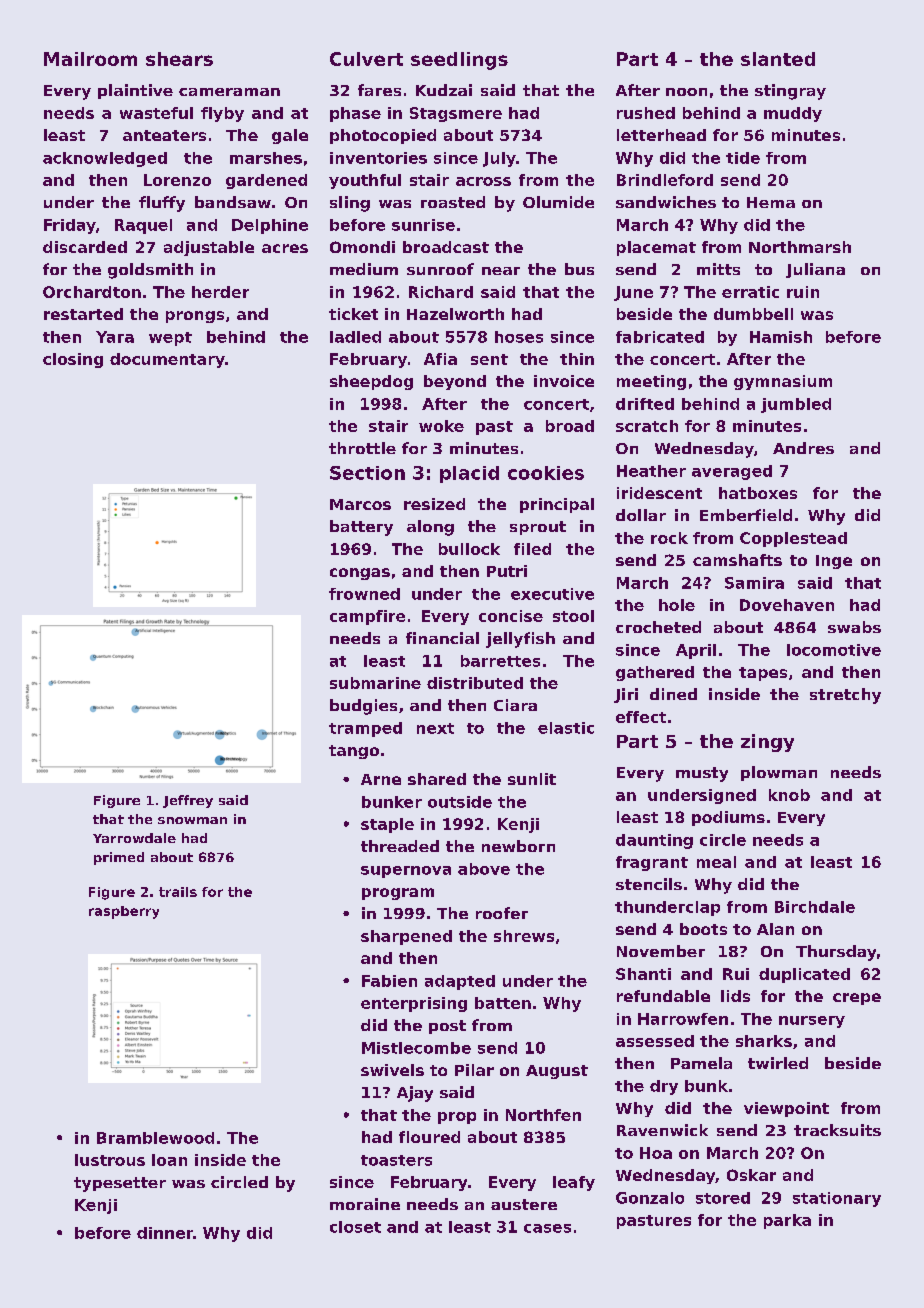 This page has width=924, height=1308. I want to click on hoses, so click(519, 337).
